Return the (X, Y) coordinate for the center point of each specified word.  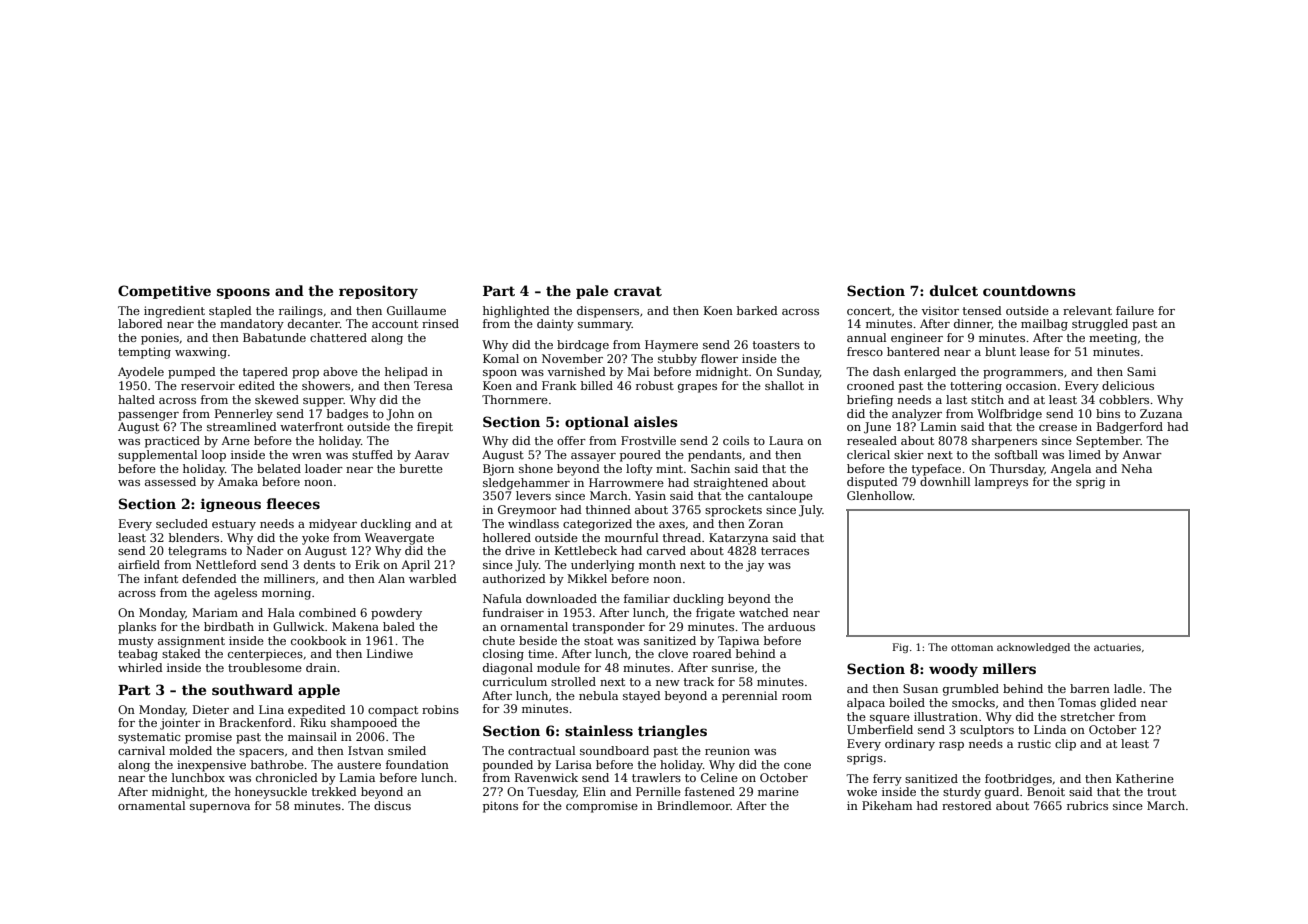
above (340, 371)
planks (137, 628)
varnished (577, 371)
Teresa (433, 385)
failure (1135, 310)
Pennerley (244, 415)
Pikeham (887, 805)
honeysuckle (271, 793)
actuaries (1117, 647)
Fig (900, 648)
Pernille (658, 791)
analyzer (917, 415)
